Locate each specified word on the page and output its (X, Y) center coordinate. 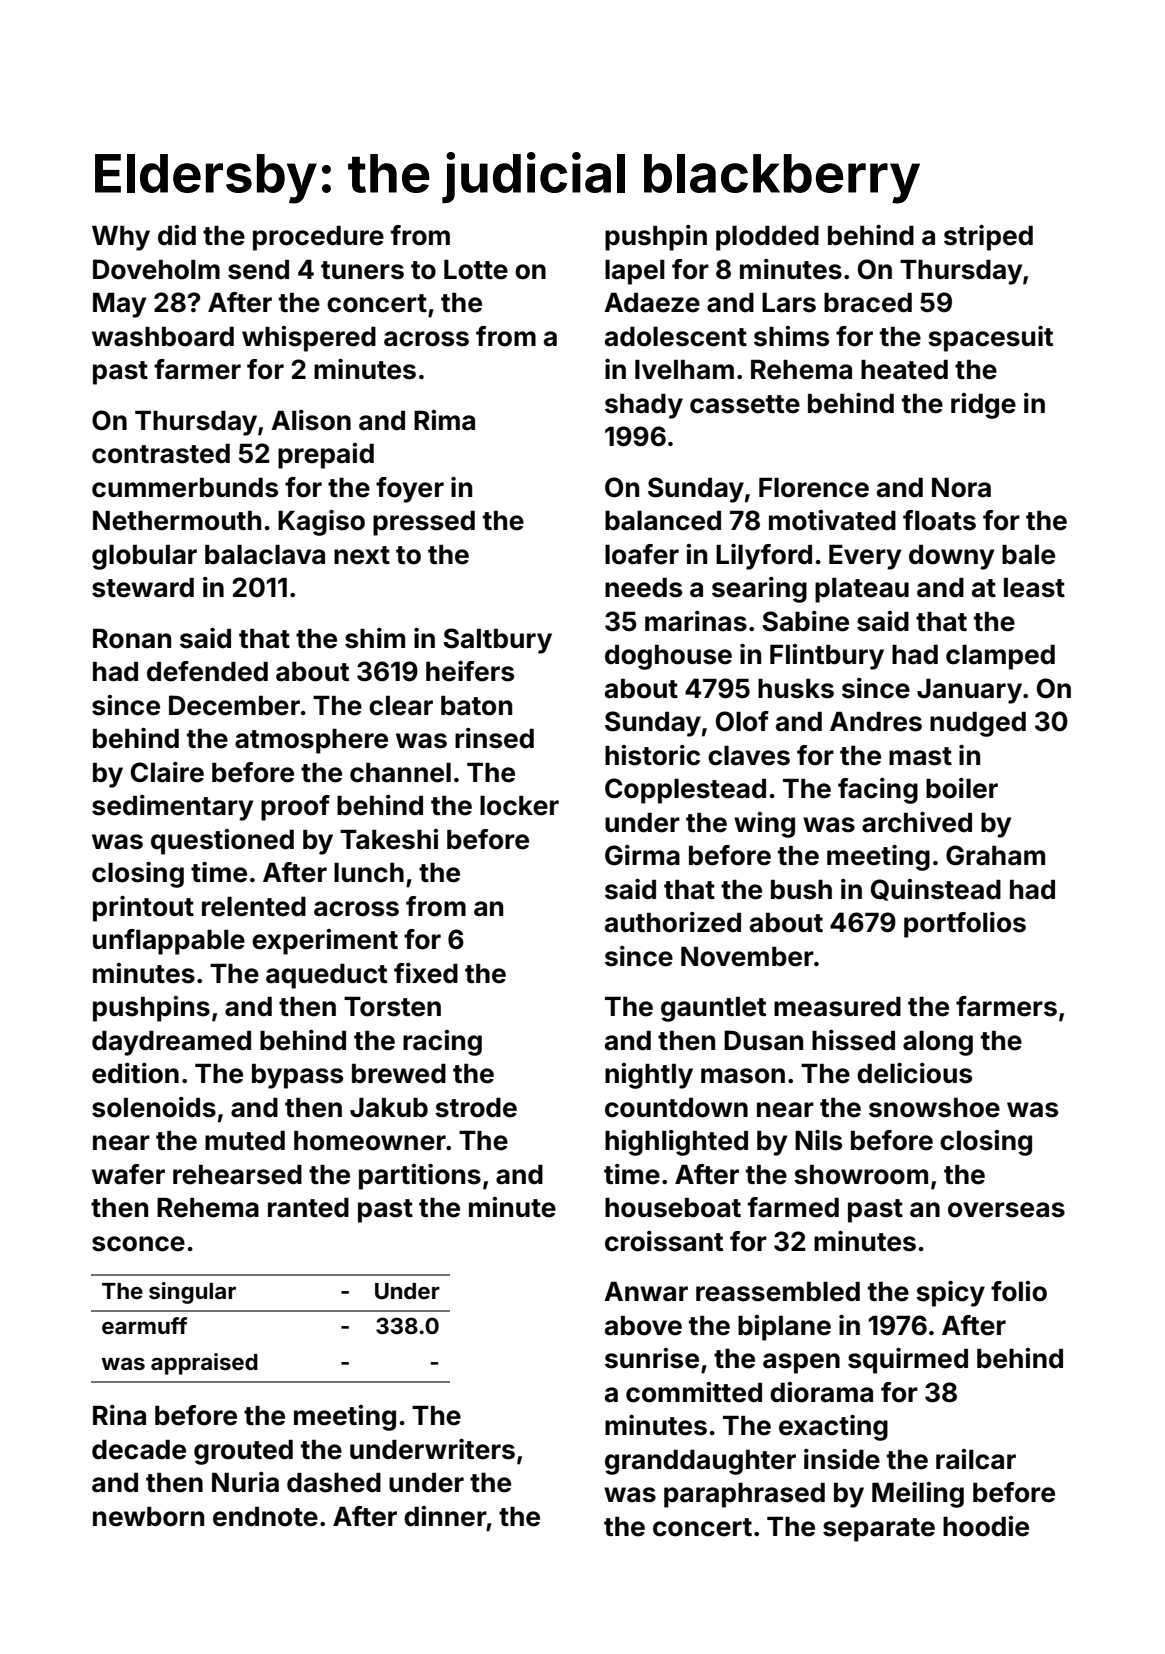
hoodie (986, 1526)
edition (135, 1073)
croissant (664, 1241)
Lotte (476, 270)
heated (904, 370)
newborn (148, 1517)
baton (476, 706)
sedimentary (172, 808)
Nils (818, 1140)
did (177, 235)
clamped (1000, 657)
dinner (445, 1516)
